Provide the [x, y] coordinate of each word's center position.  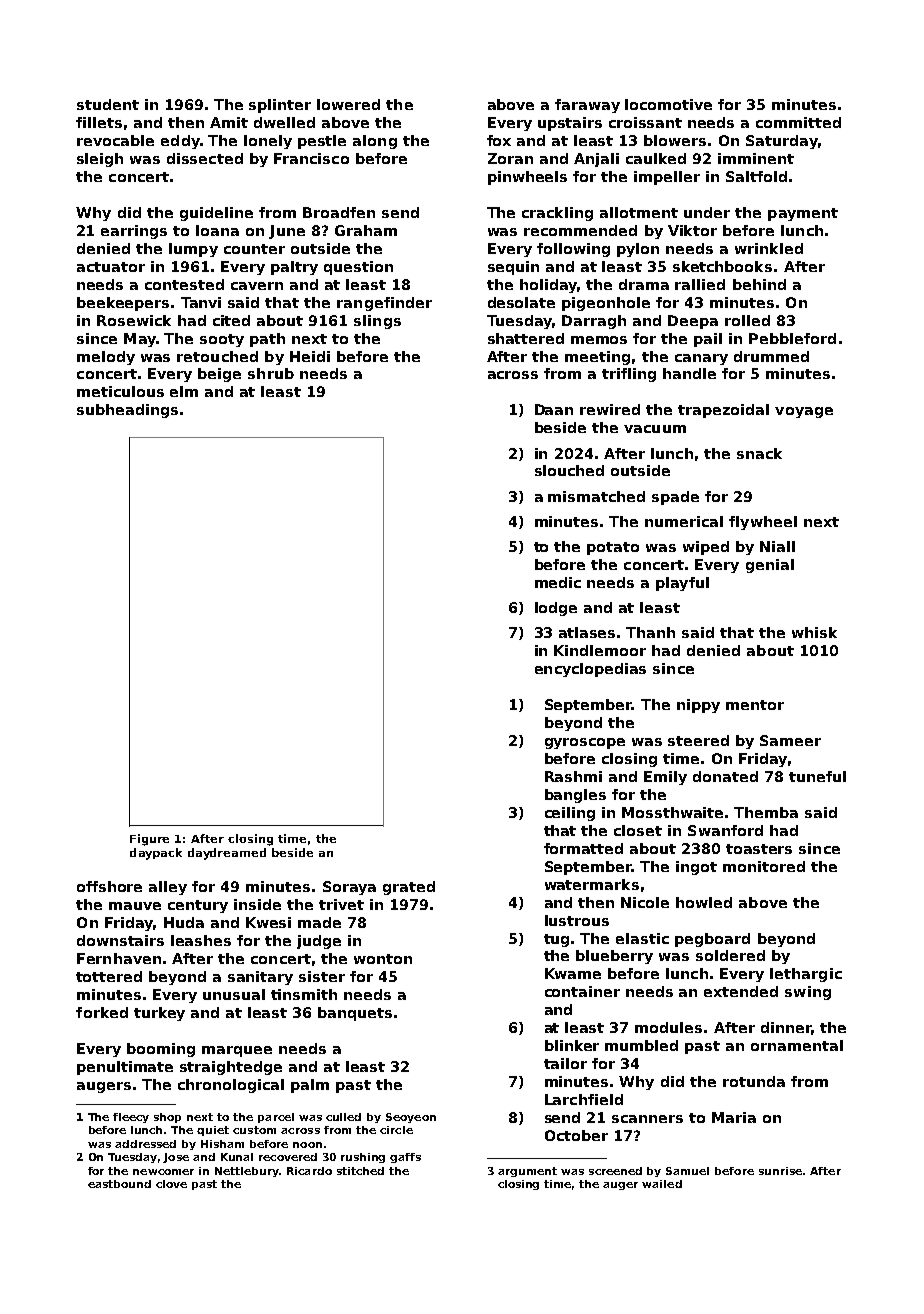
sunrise [780, 1171]
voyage [804, 412]
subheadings [127, 411]
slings [377, 322]
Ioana [217, 230]
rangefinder [384, 304]
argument [527, 1172]
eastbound [119, 1184]
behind [759, 284]
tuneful [817, 776]
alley [168, 888]
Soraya [349, 888]
